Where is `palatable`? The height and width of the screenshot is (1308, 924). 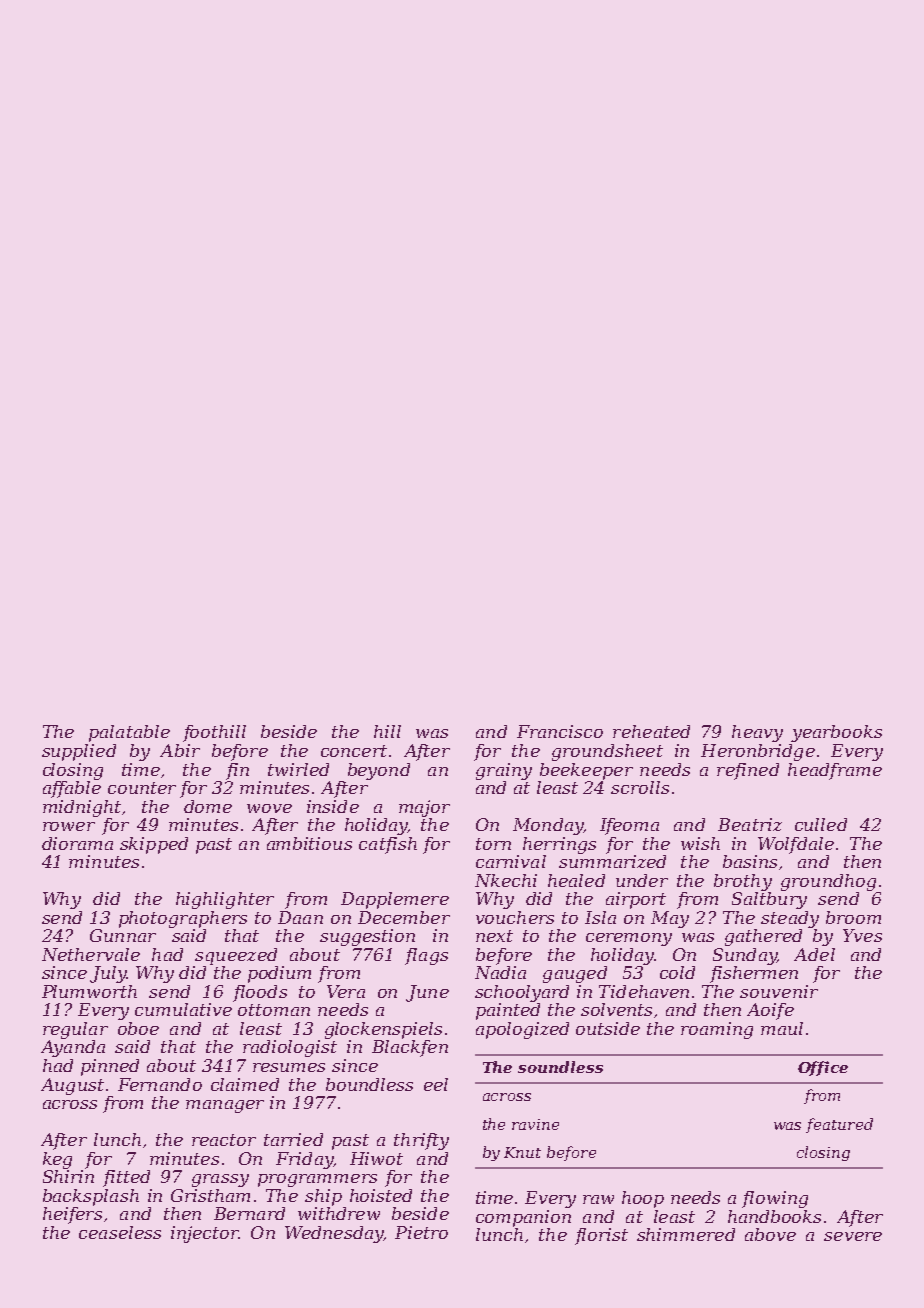 palatable is located at coordinates (129, 733).
